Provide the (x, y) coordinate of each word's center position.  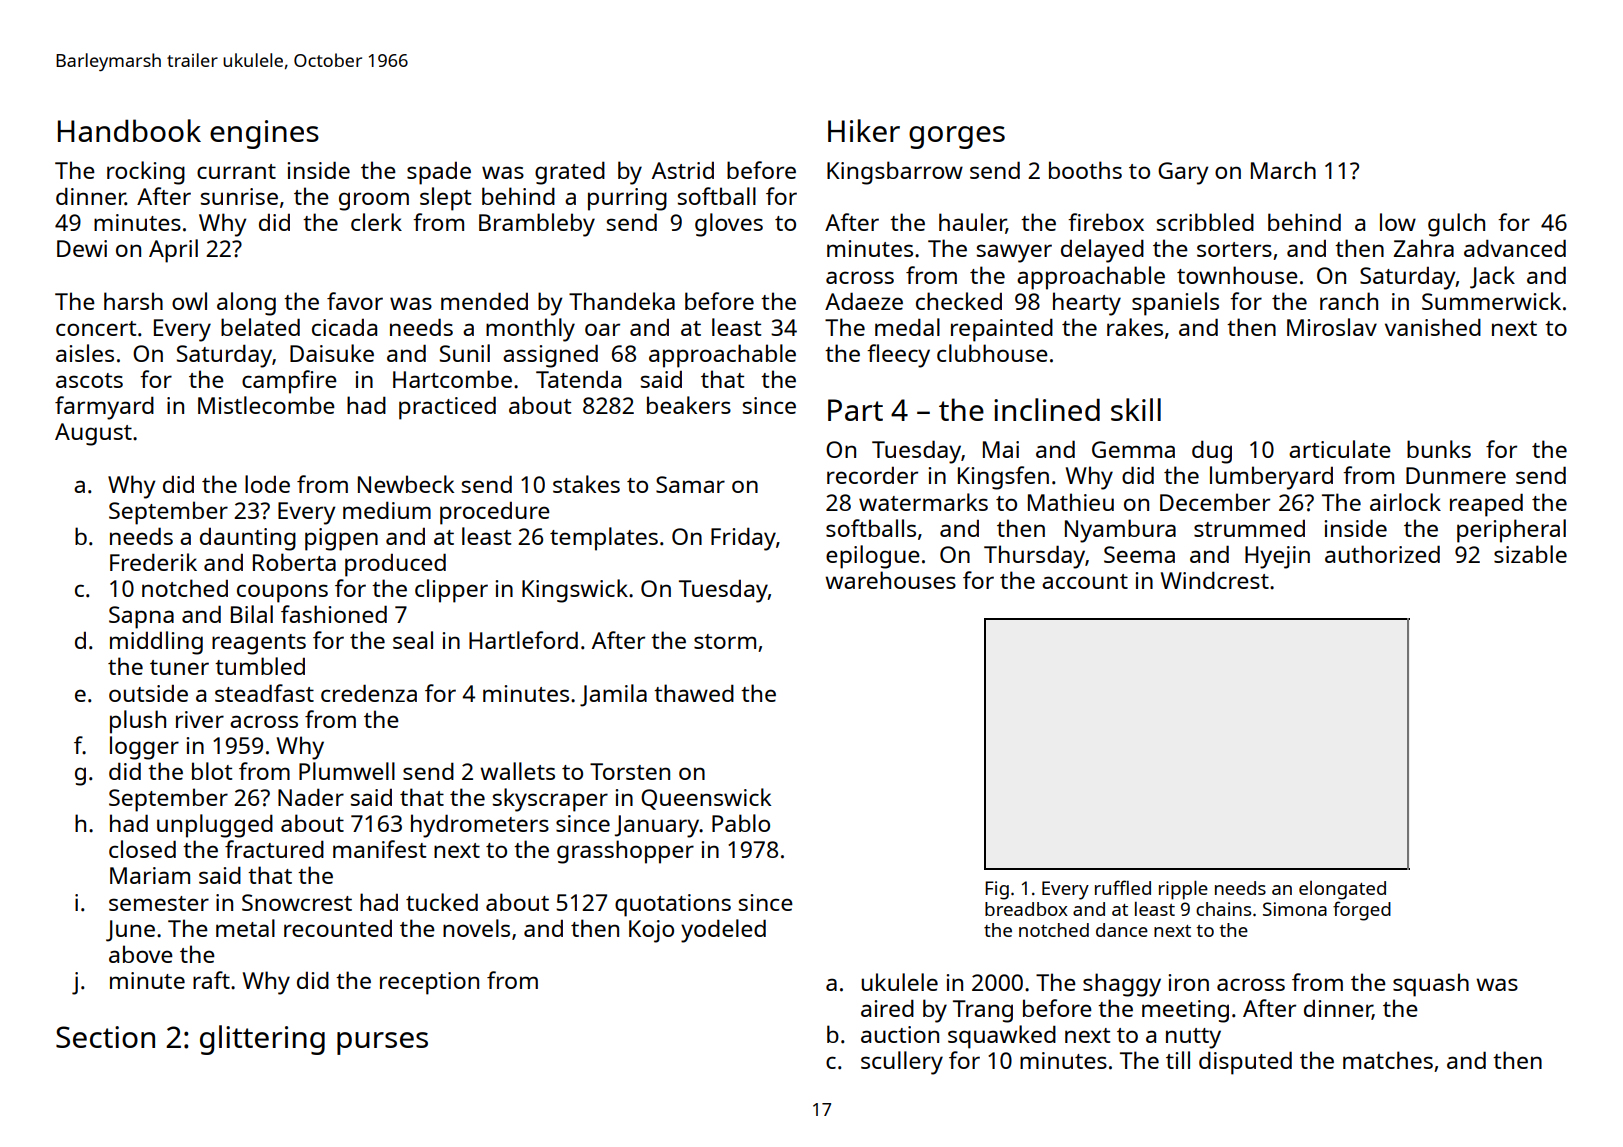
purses (382, 1043)
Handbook (129, 130)
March (1283, 170)
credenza (369, 693)
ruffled (1123, 887)
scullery (902, 1063)
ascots (89, 380)
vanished (1433, 327)
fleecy (898, 356)
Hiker (864, 130)
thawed (694, 693)
